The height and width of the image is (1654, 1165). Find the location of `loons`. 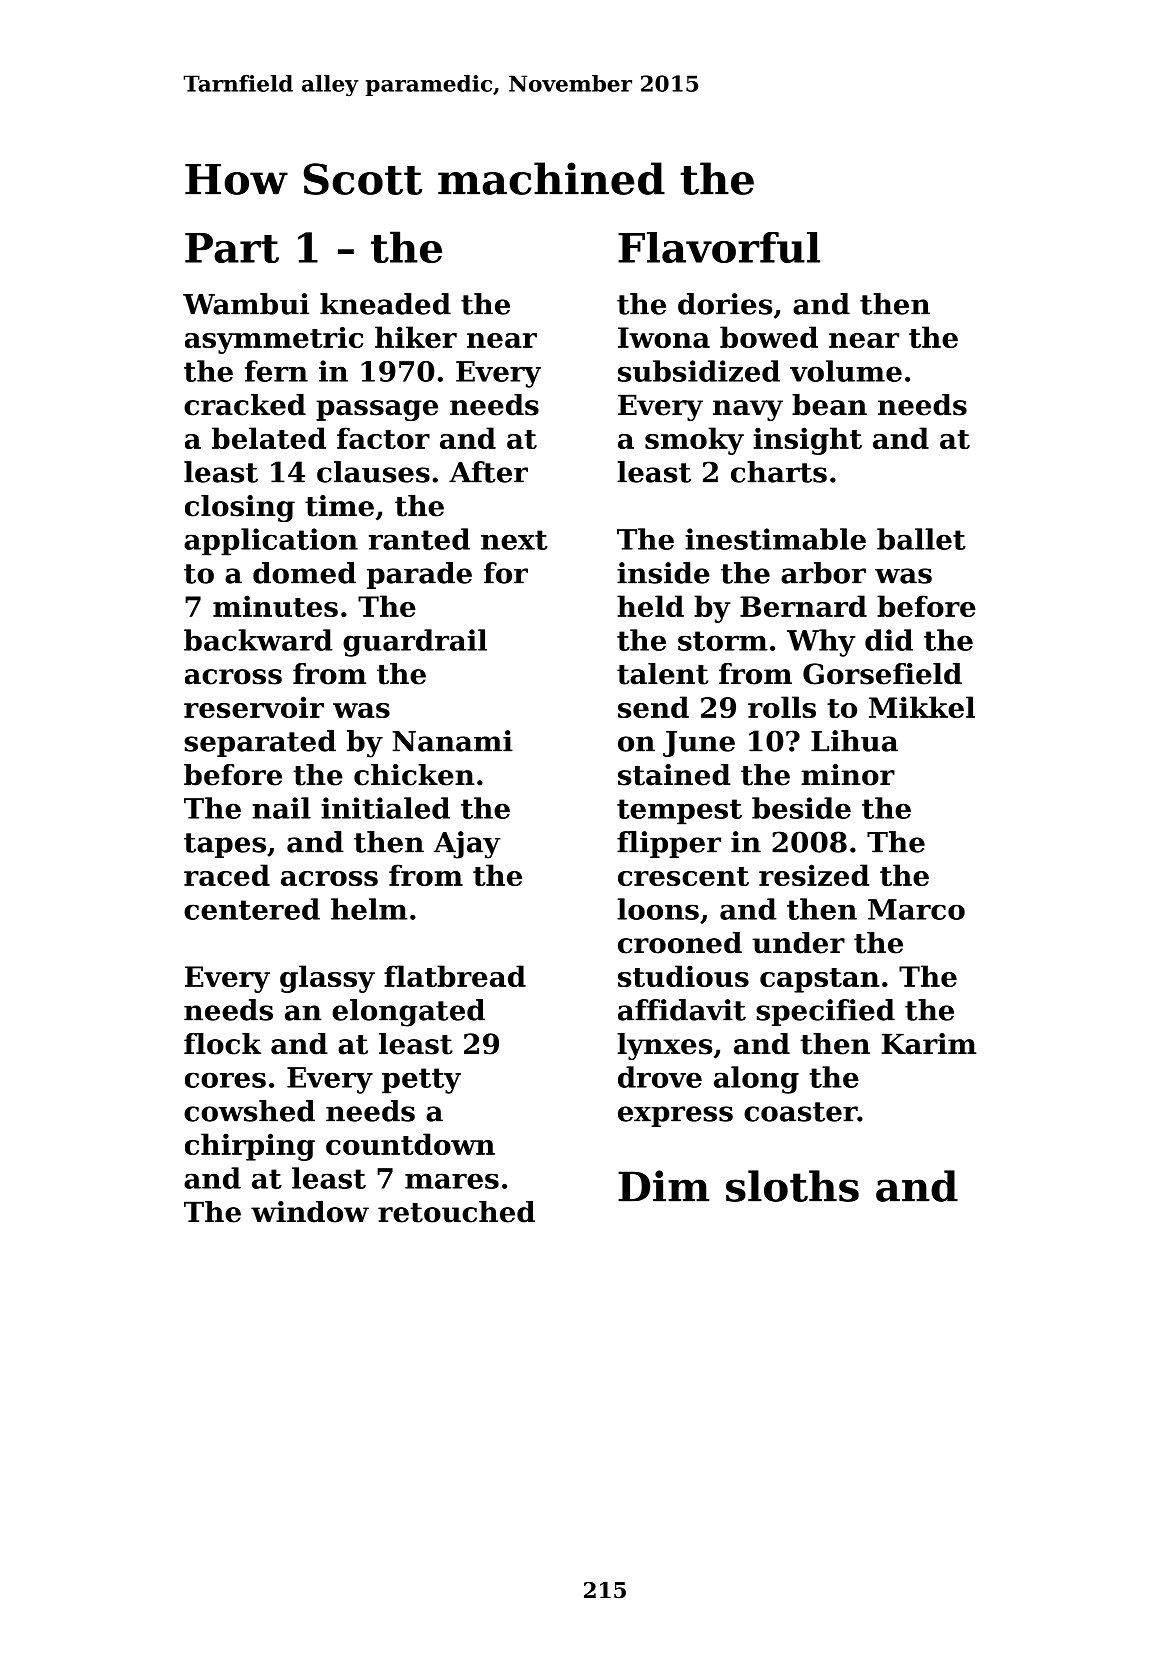

loons is located at coordinates (658, 909).
